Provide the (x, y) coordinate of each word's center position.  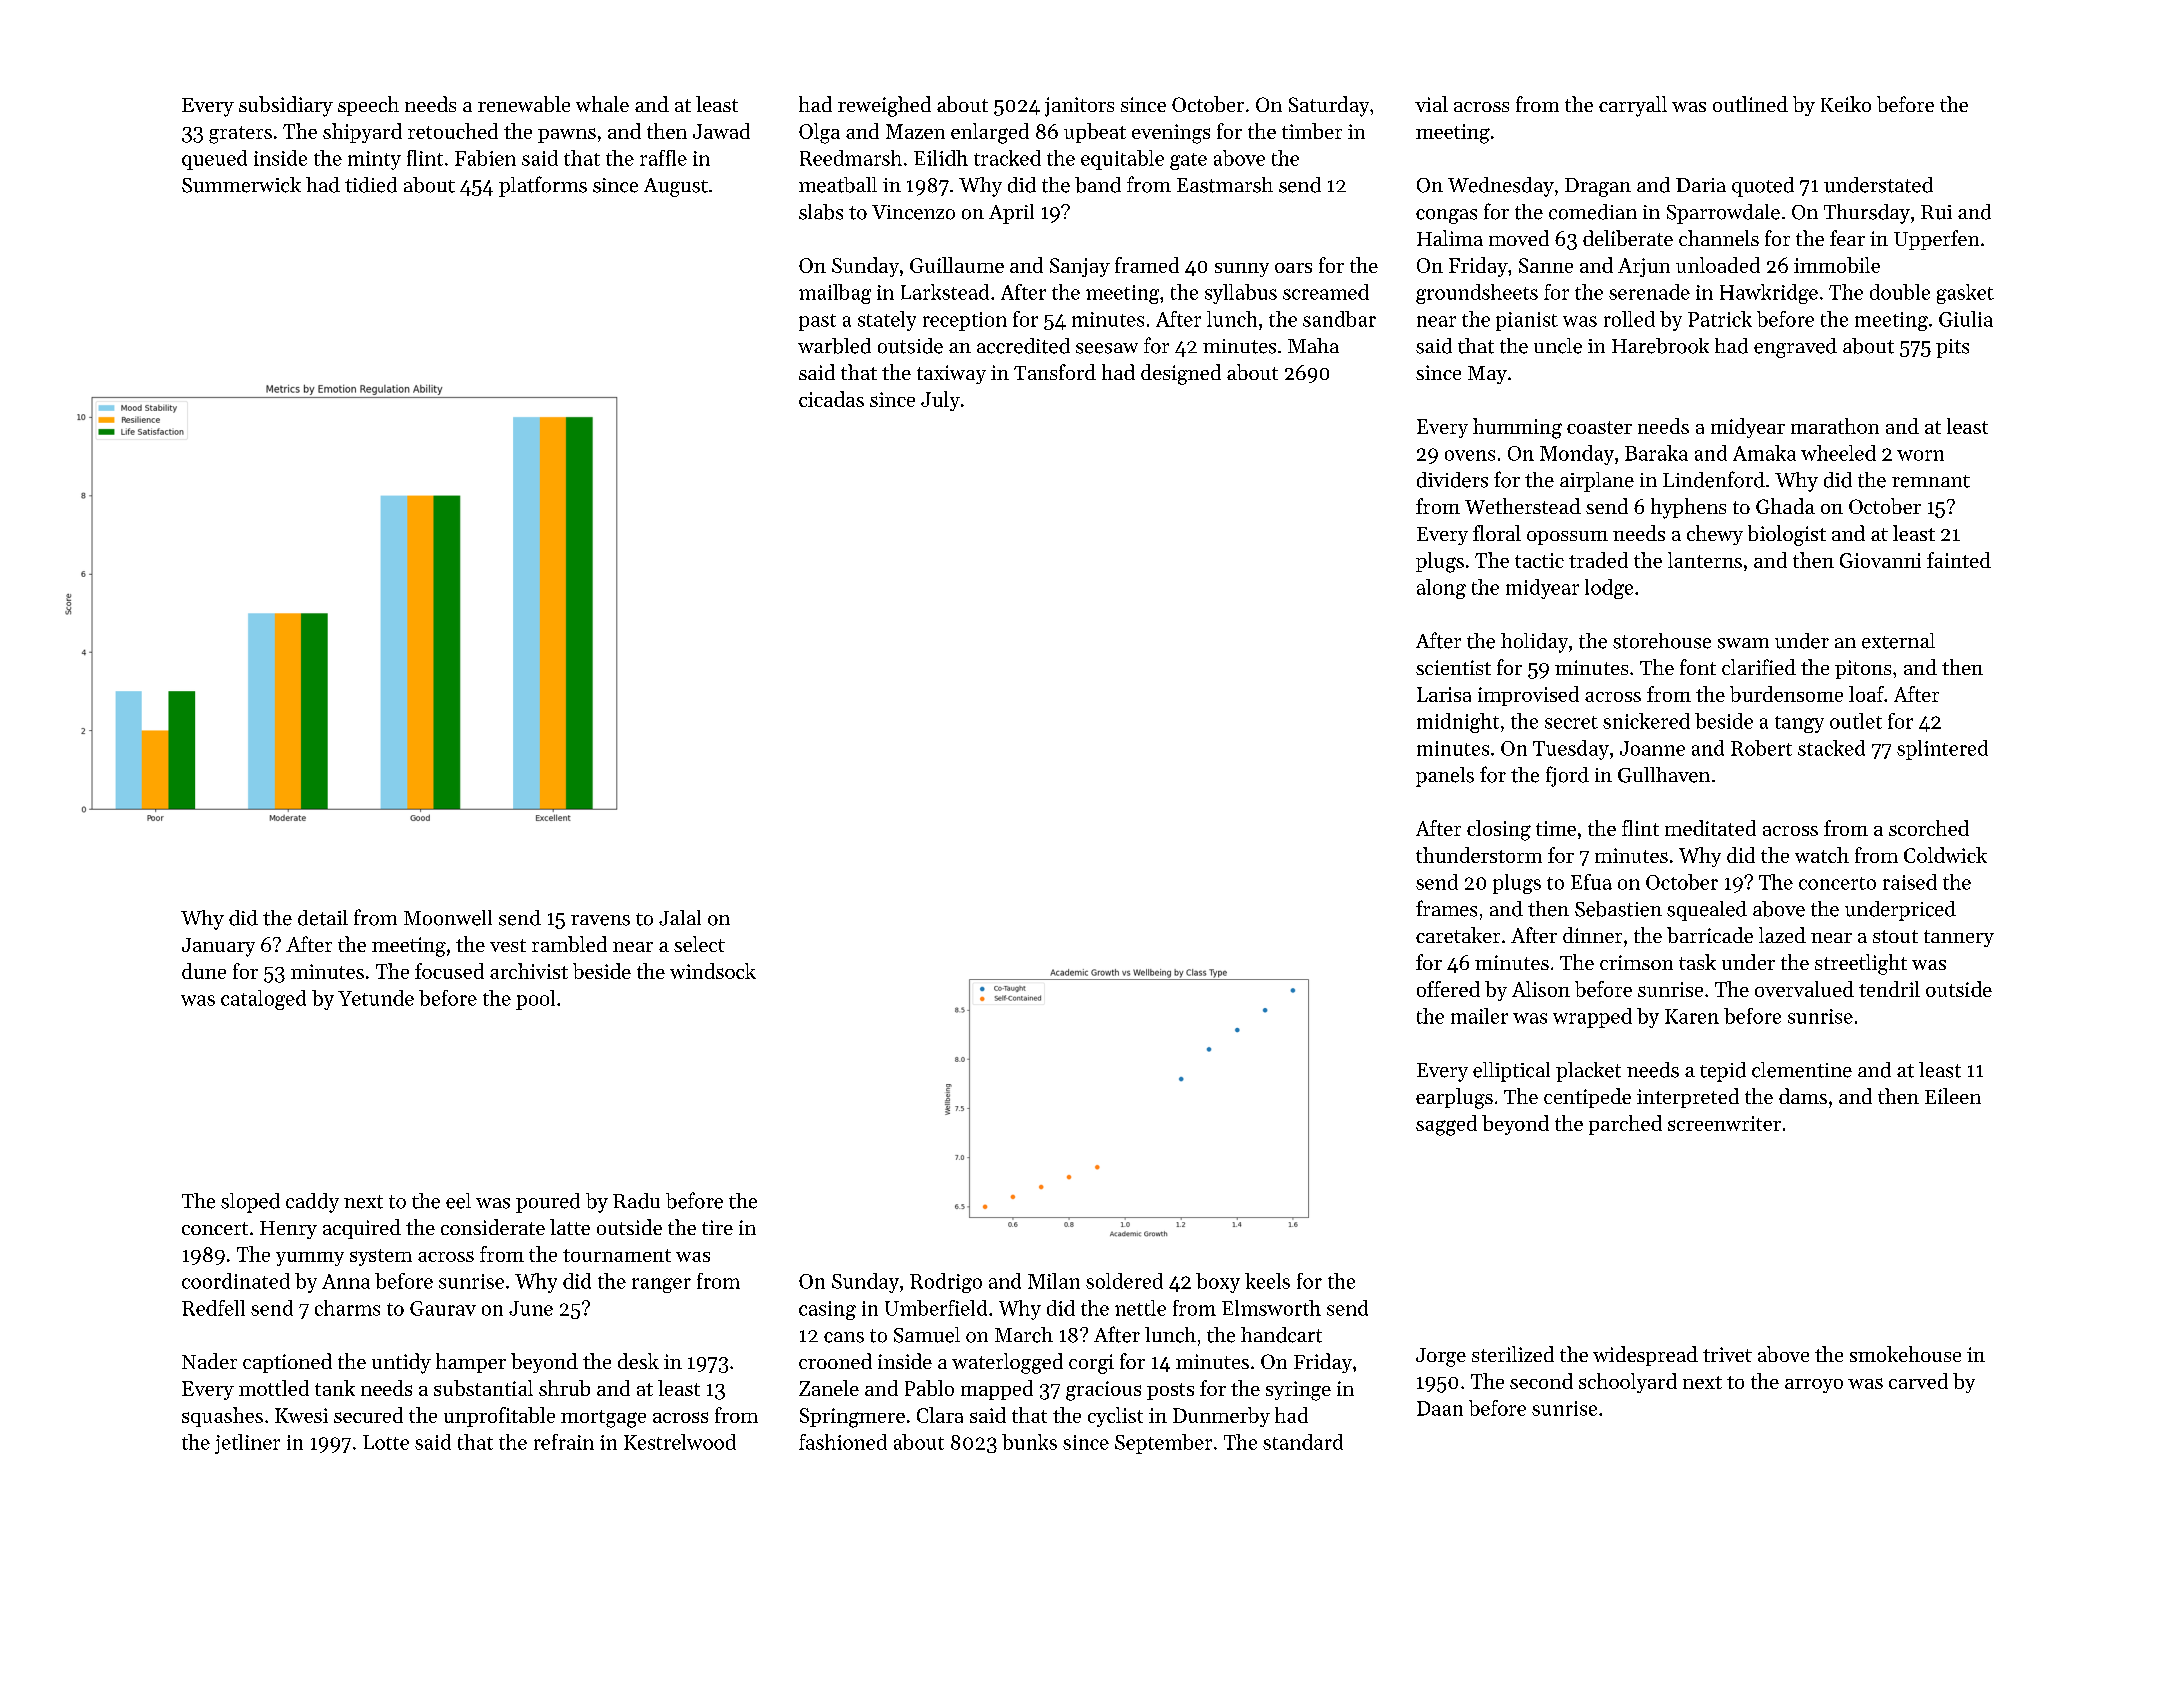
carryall (1633, 106)
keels (1267, 1281)
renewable (524, 104)
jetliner (247, 1444)
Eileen (1953, 1096)
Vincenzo (913, 212)
